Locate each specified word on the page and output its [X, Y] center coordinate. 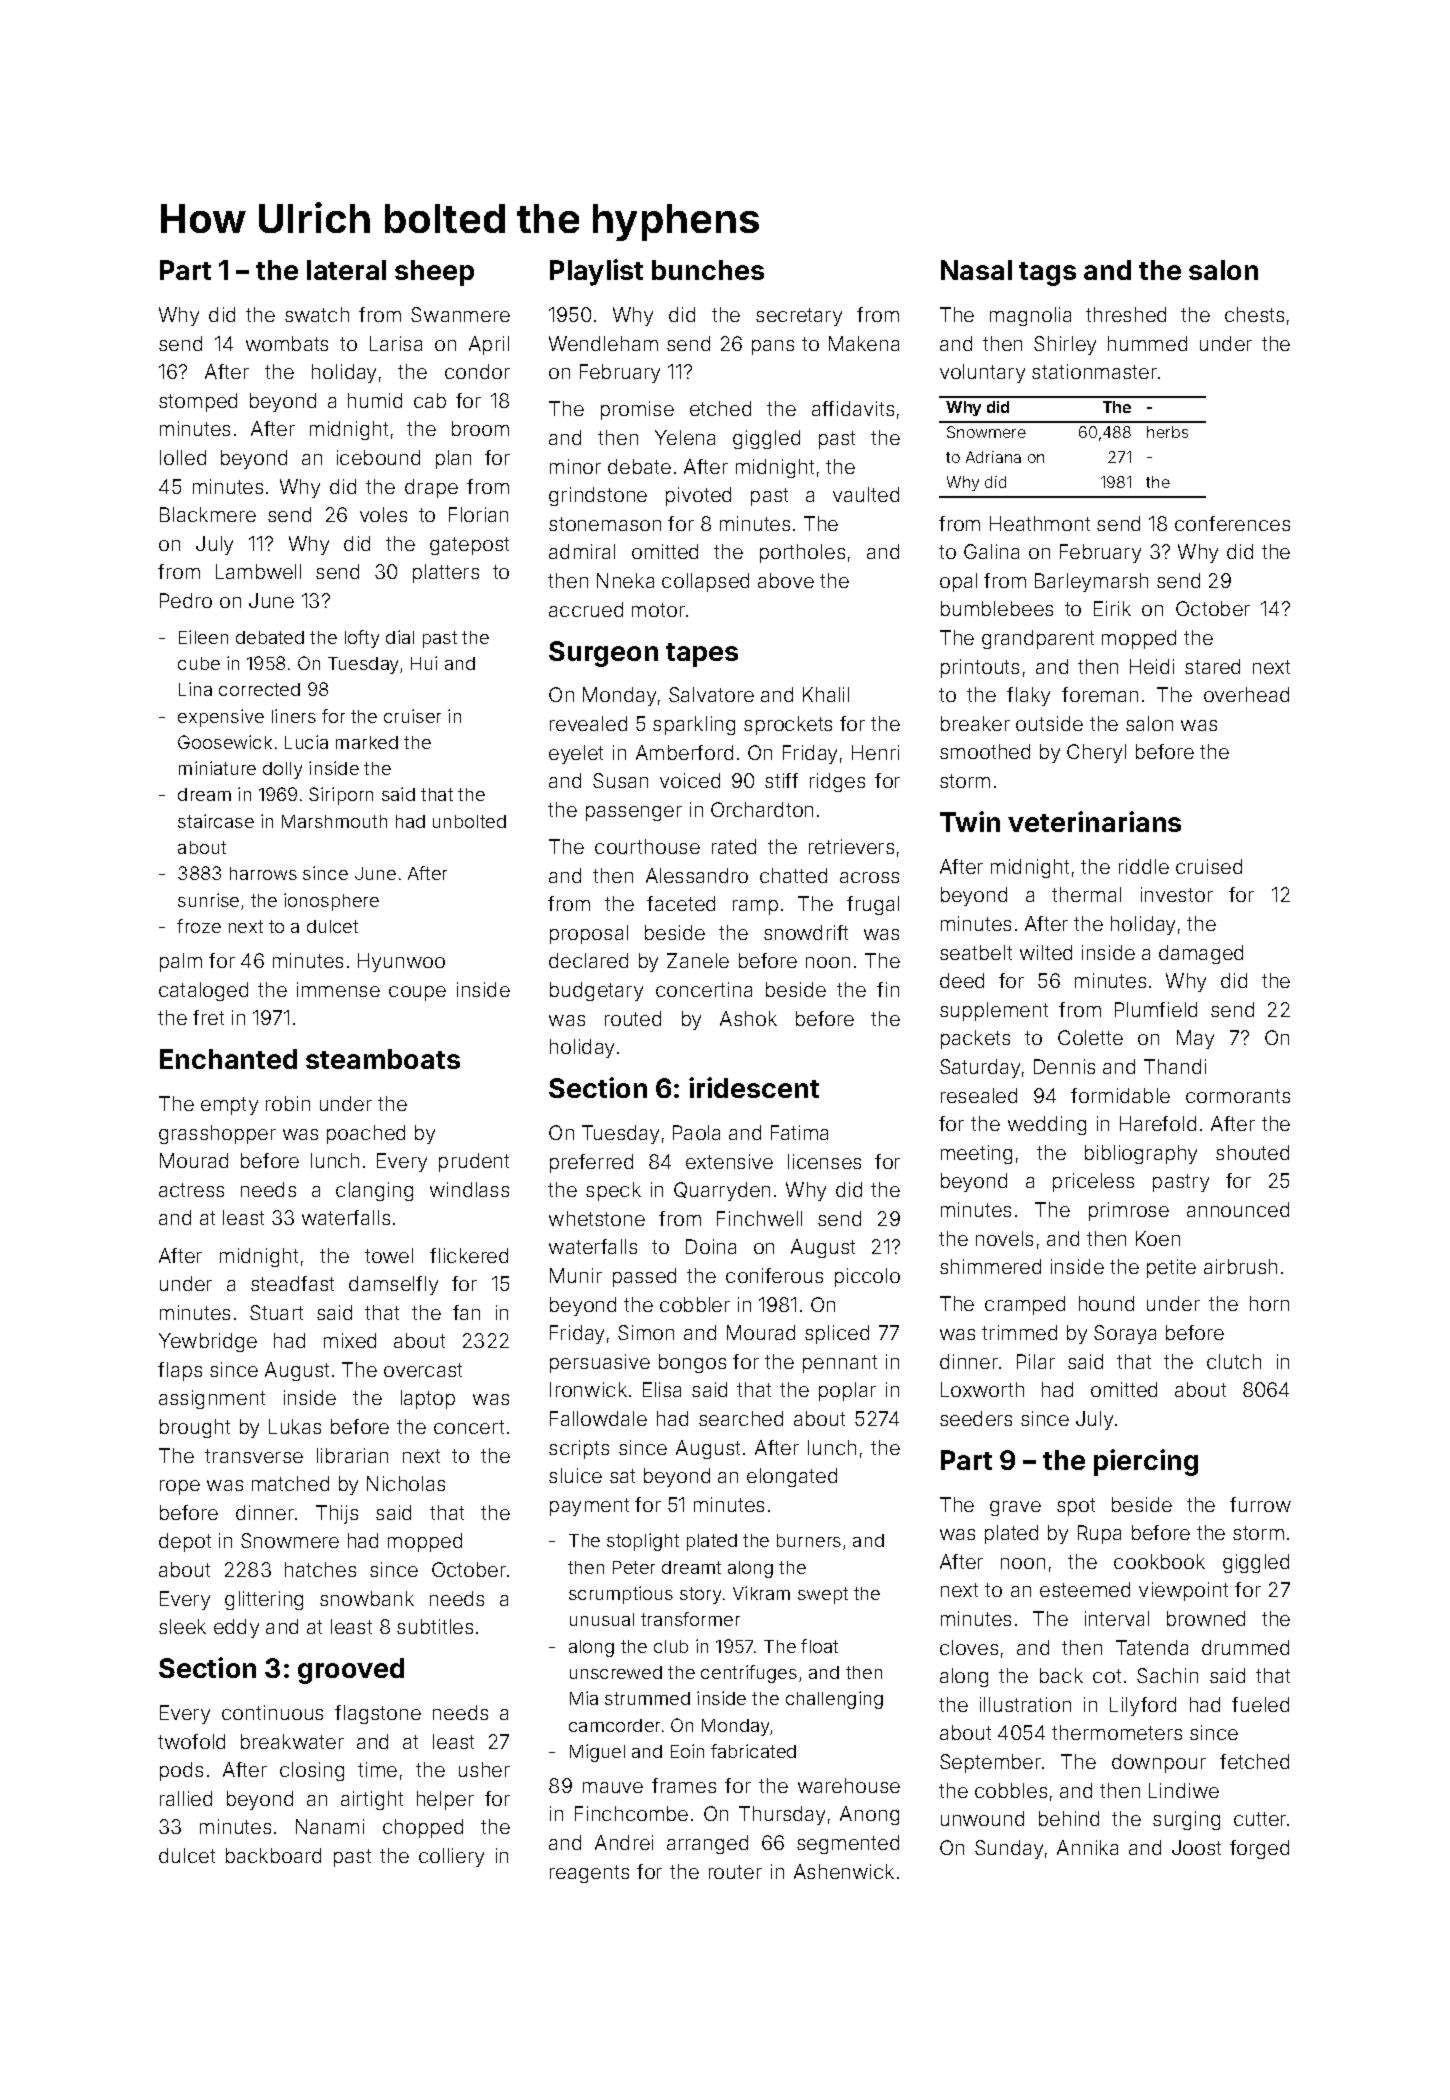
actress [191, 1190]
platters [446, 573]
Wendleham [603, 343]
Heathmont [1040, 523]
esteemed [1085, 1589]
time [377, 1769]
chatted [793, 875]
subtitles [435, 1626]
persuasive [600, 1363]
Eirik [1112, 608]
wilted [1046, 952]
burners [809, 1540]
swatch [317, 314]
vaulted [866, 494]
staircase [216, 821]
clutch [1234, 1361]
